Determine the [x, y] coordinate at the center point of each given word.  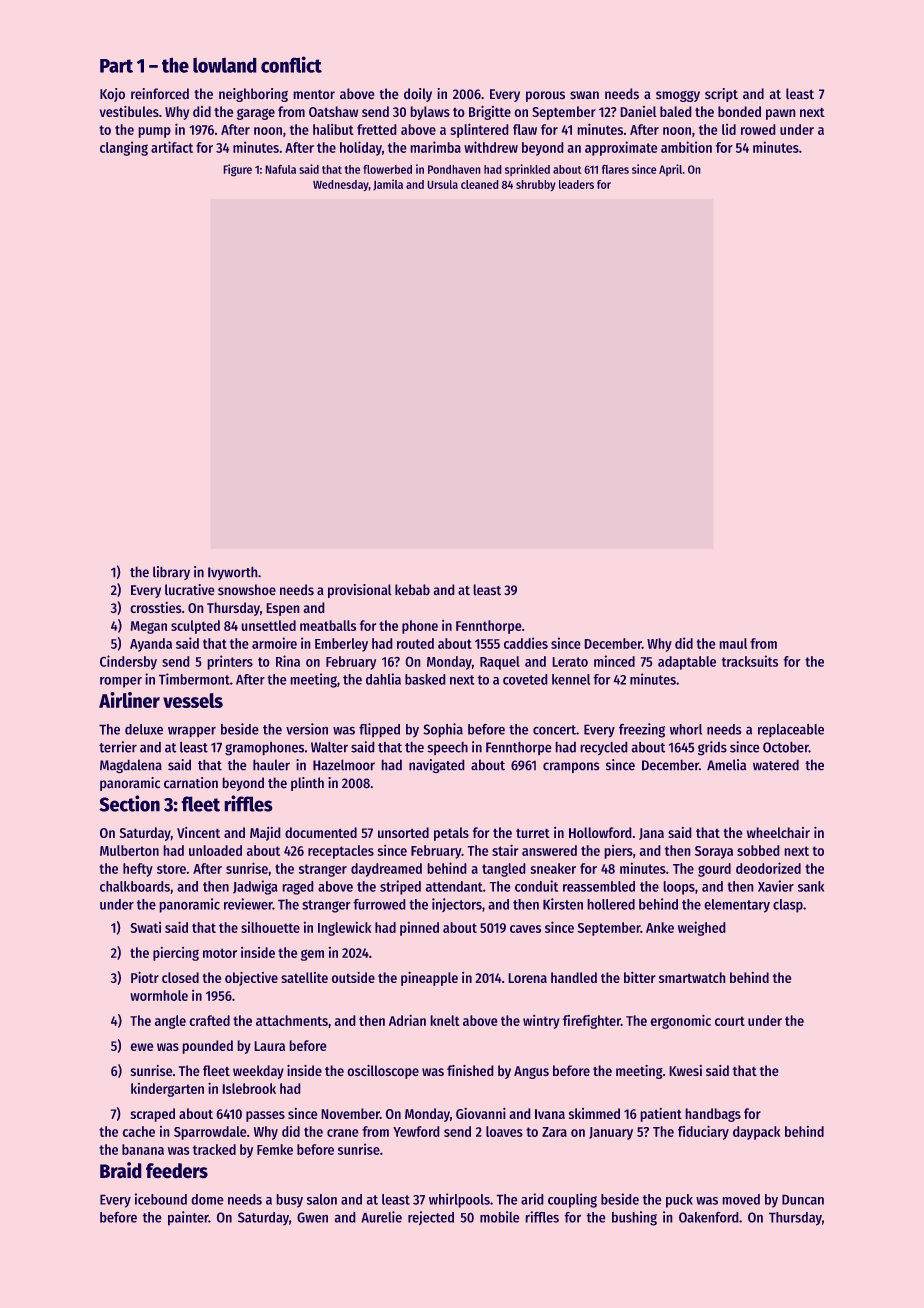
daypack [757, 1133]
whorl [685, 729]
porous [545, 96]
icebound [161, 1199]
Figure [237, 170]
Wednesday [341, 185]
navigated [437, 766]
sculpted [195, 627]
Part [116, 66]
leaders [576, 184]
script [721, 95]
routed [415, 643]
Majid [265, 834]
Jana [651, 834]
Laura [269, 1046]
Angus [531, 1072]
